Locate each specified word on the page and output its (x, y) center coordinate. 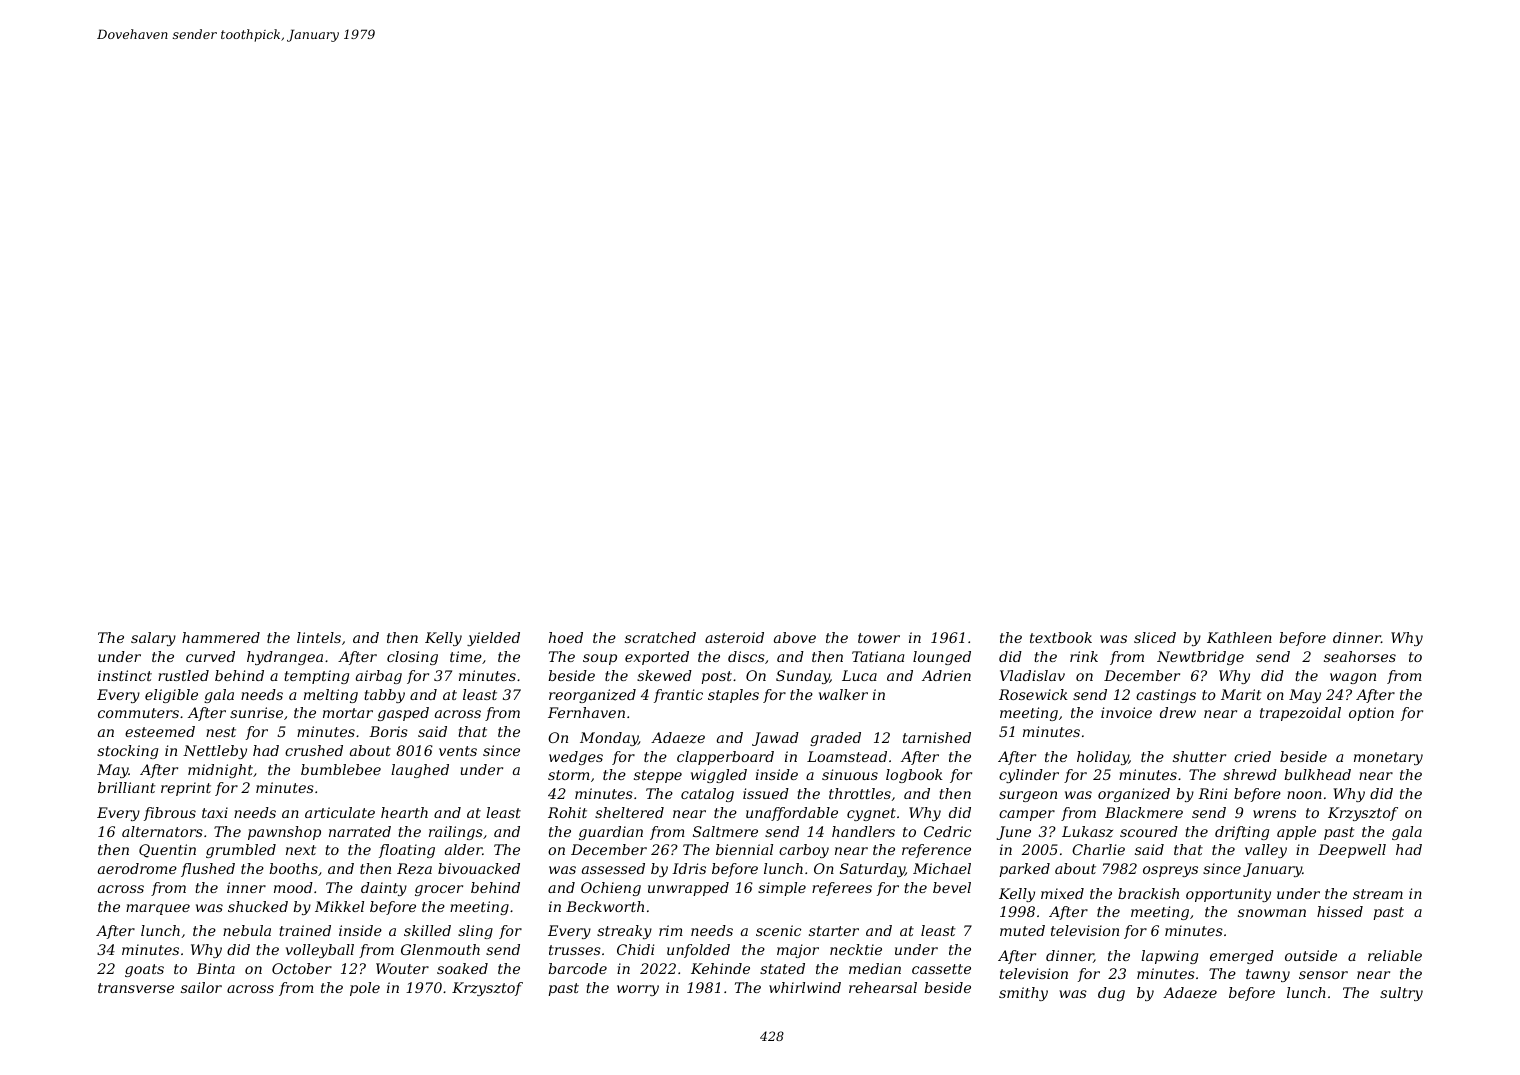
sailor (201, 987)
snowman (1272, 913)
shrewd (1250, 774)
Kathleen (1239, 637)
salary (153, 639)
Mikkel (339, 906)
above (795, 637)
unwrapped (688, 889)
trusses (575, 950)
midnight (220, 771)
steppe (658, 776)
